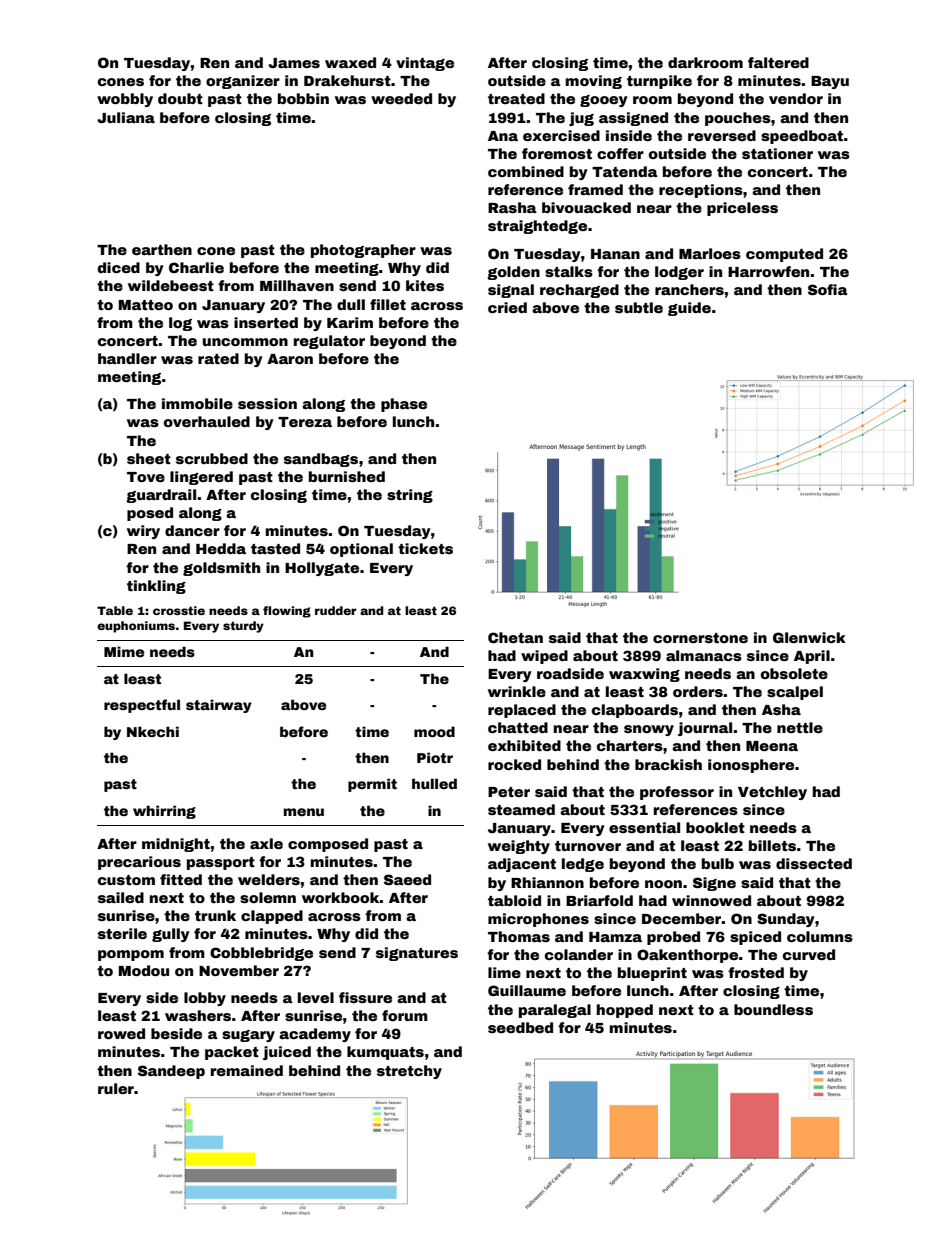 Image resolution: width=952 pixels, height=1233 pixels. I want to click on level, so click(316, 997).
